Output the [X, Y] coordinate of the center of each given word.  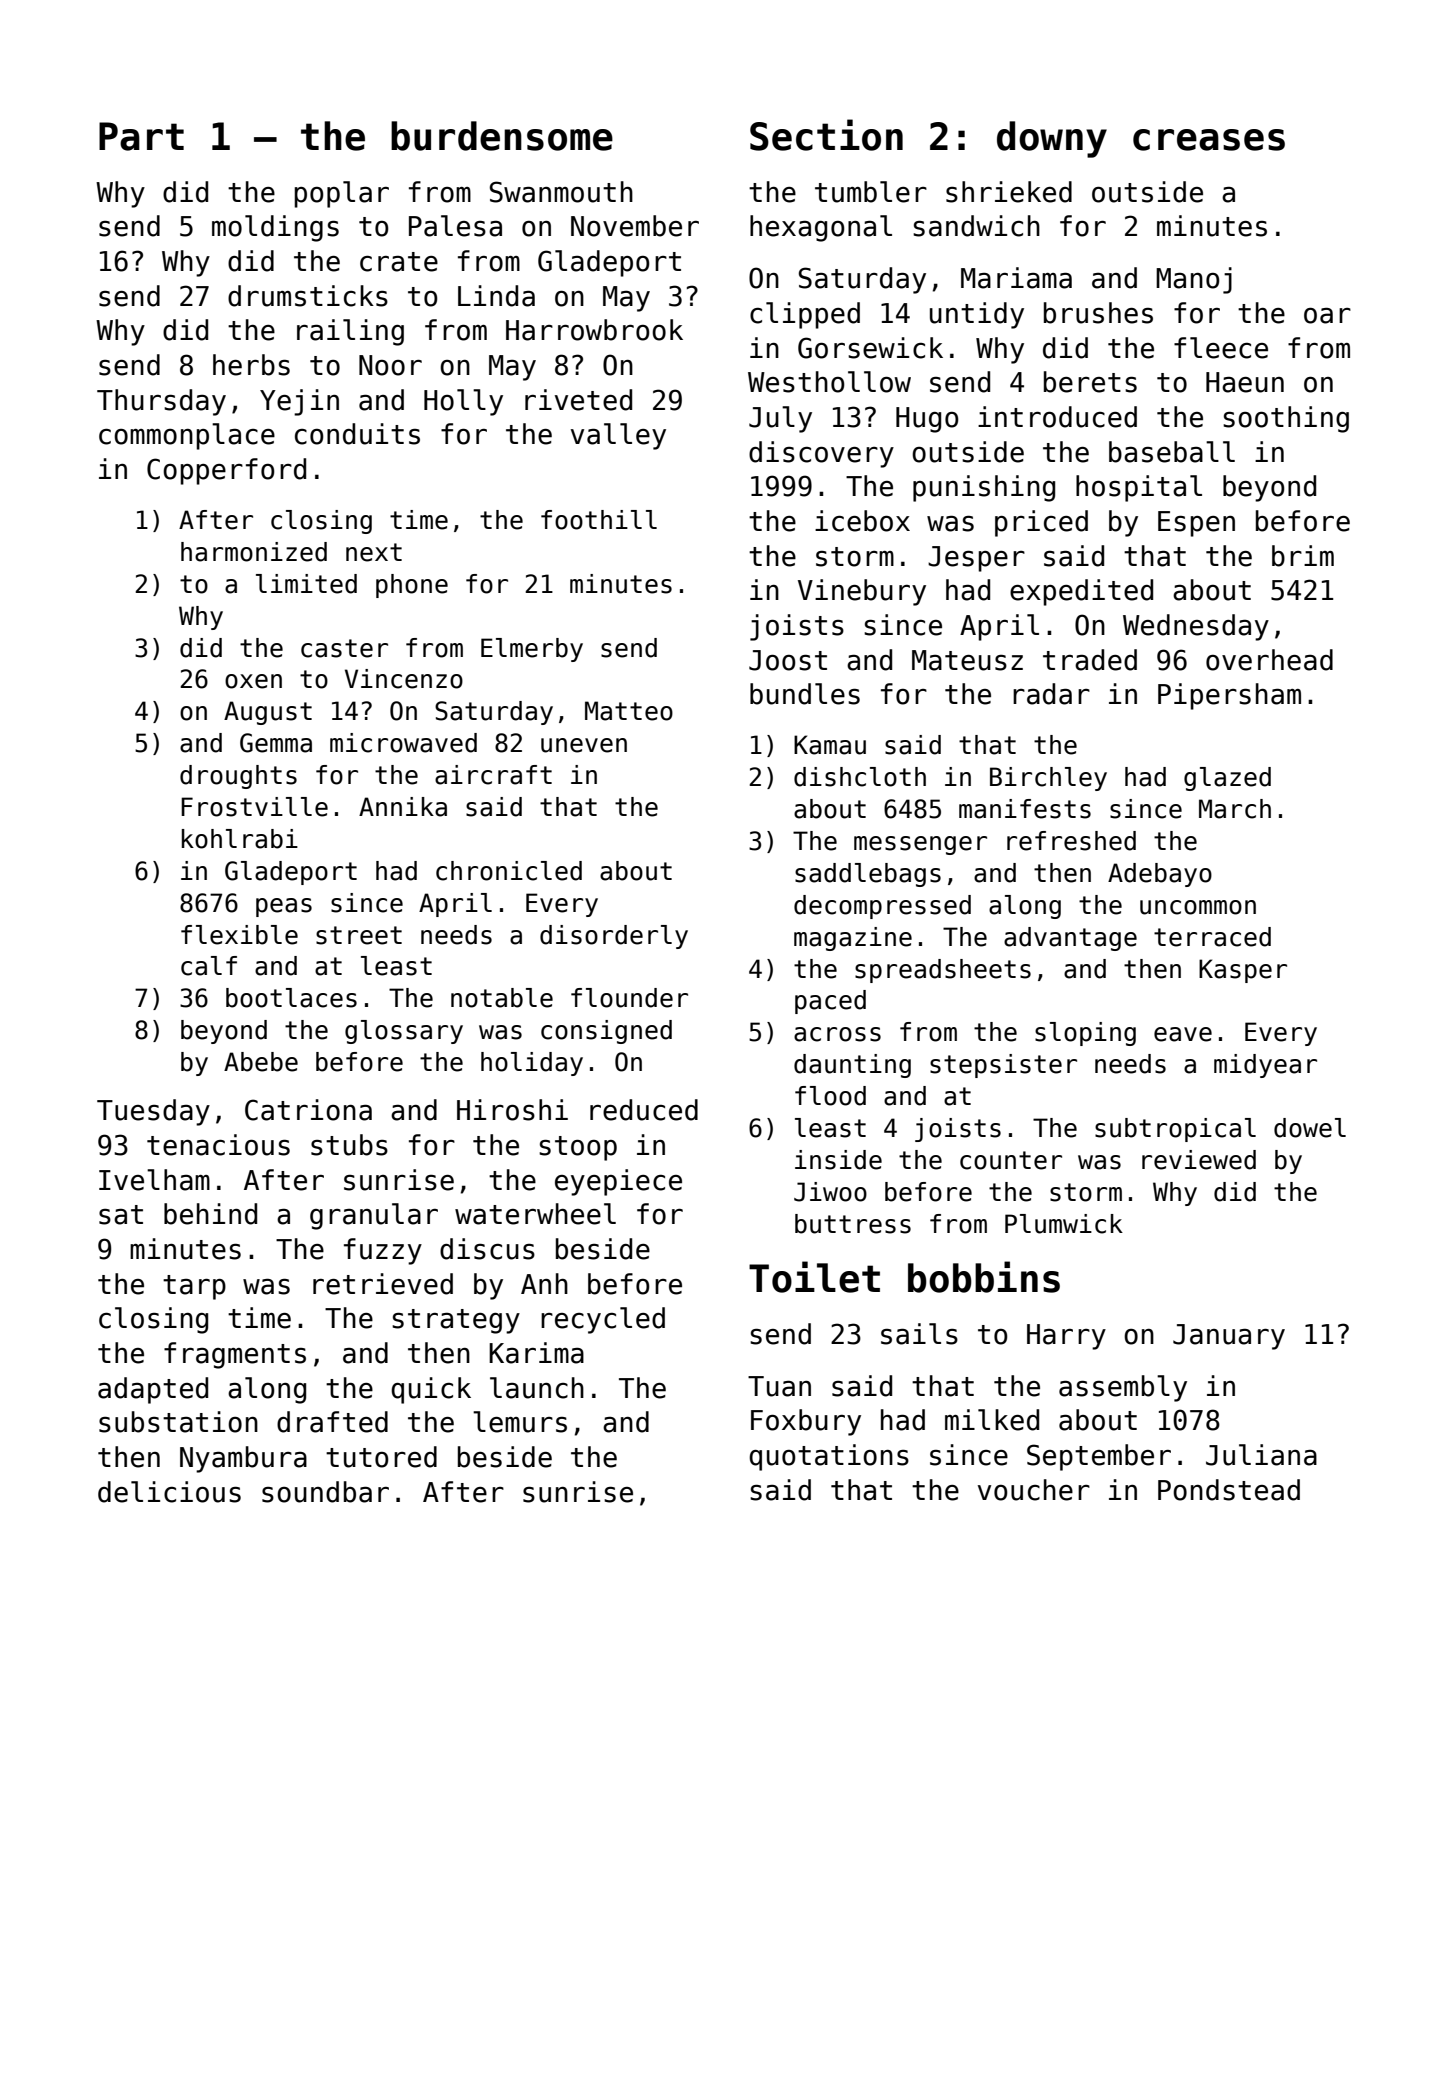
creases [1209, 140]
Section [826, 135]
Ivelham [154, 1180]
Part [141, 136]
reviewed [1199, 1160]
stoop [578, 1148]
